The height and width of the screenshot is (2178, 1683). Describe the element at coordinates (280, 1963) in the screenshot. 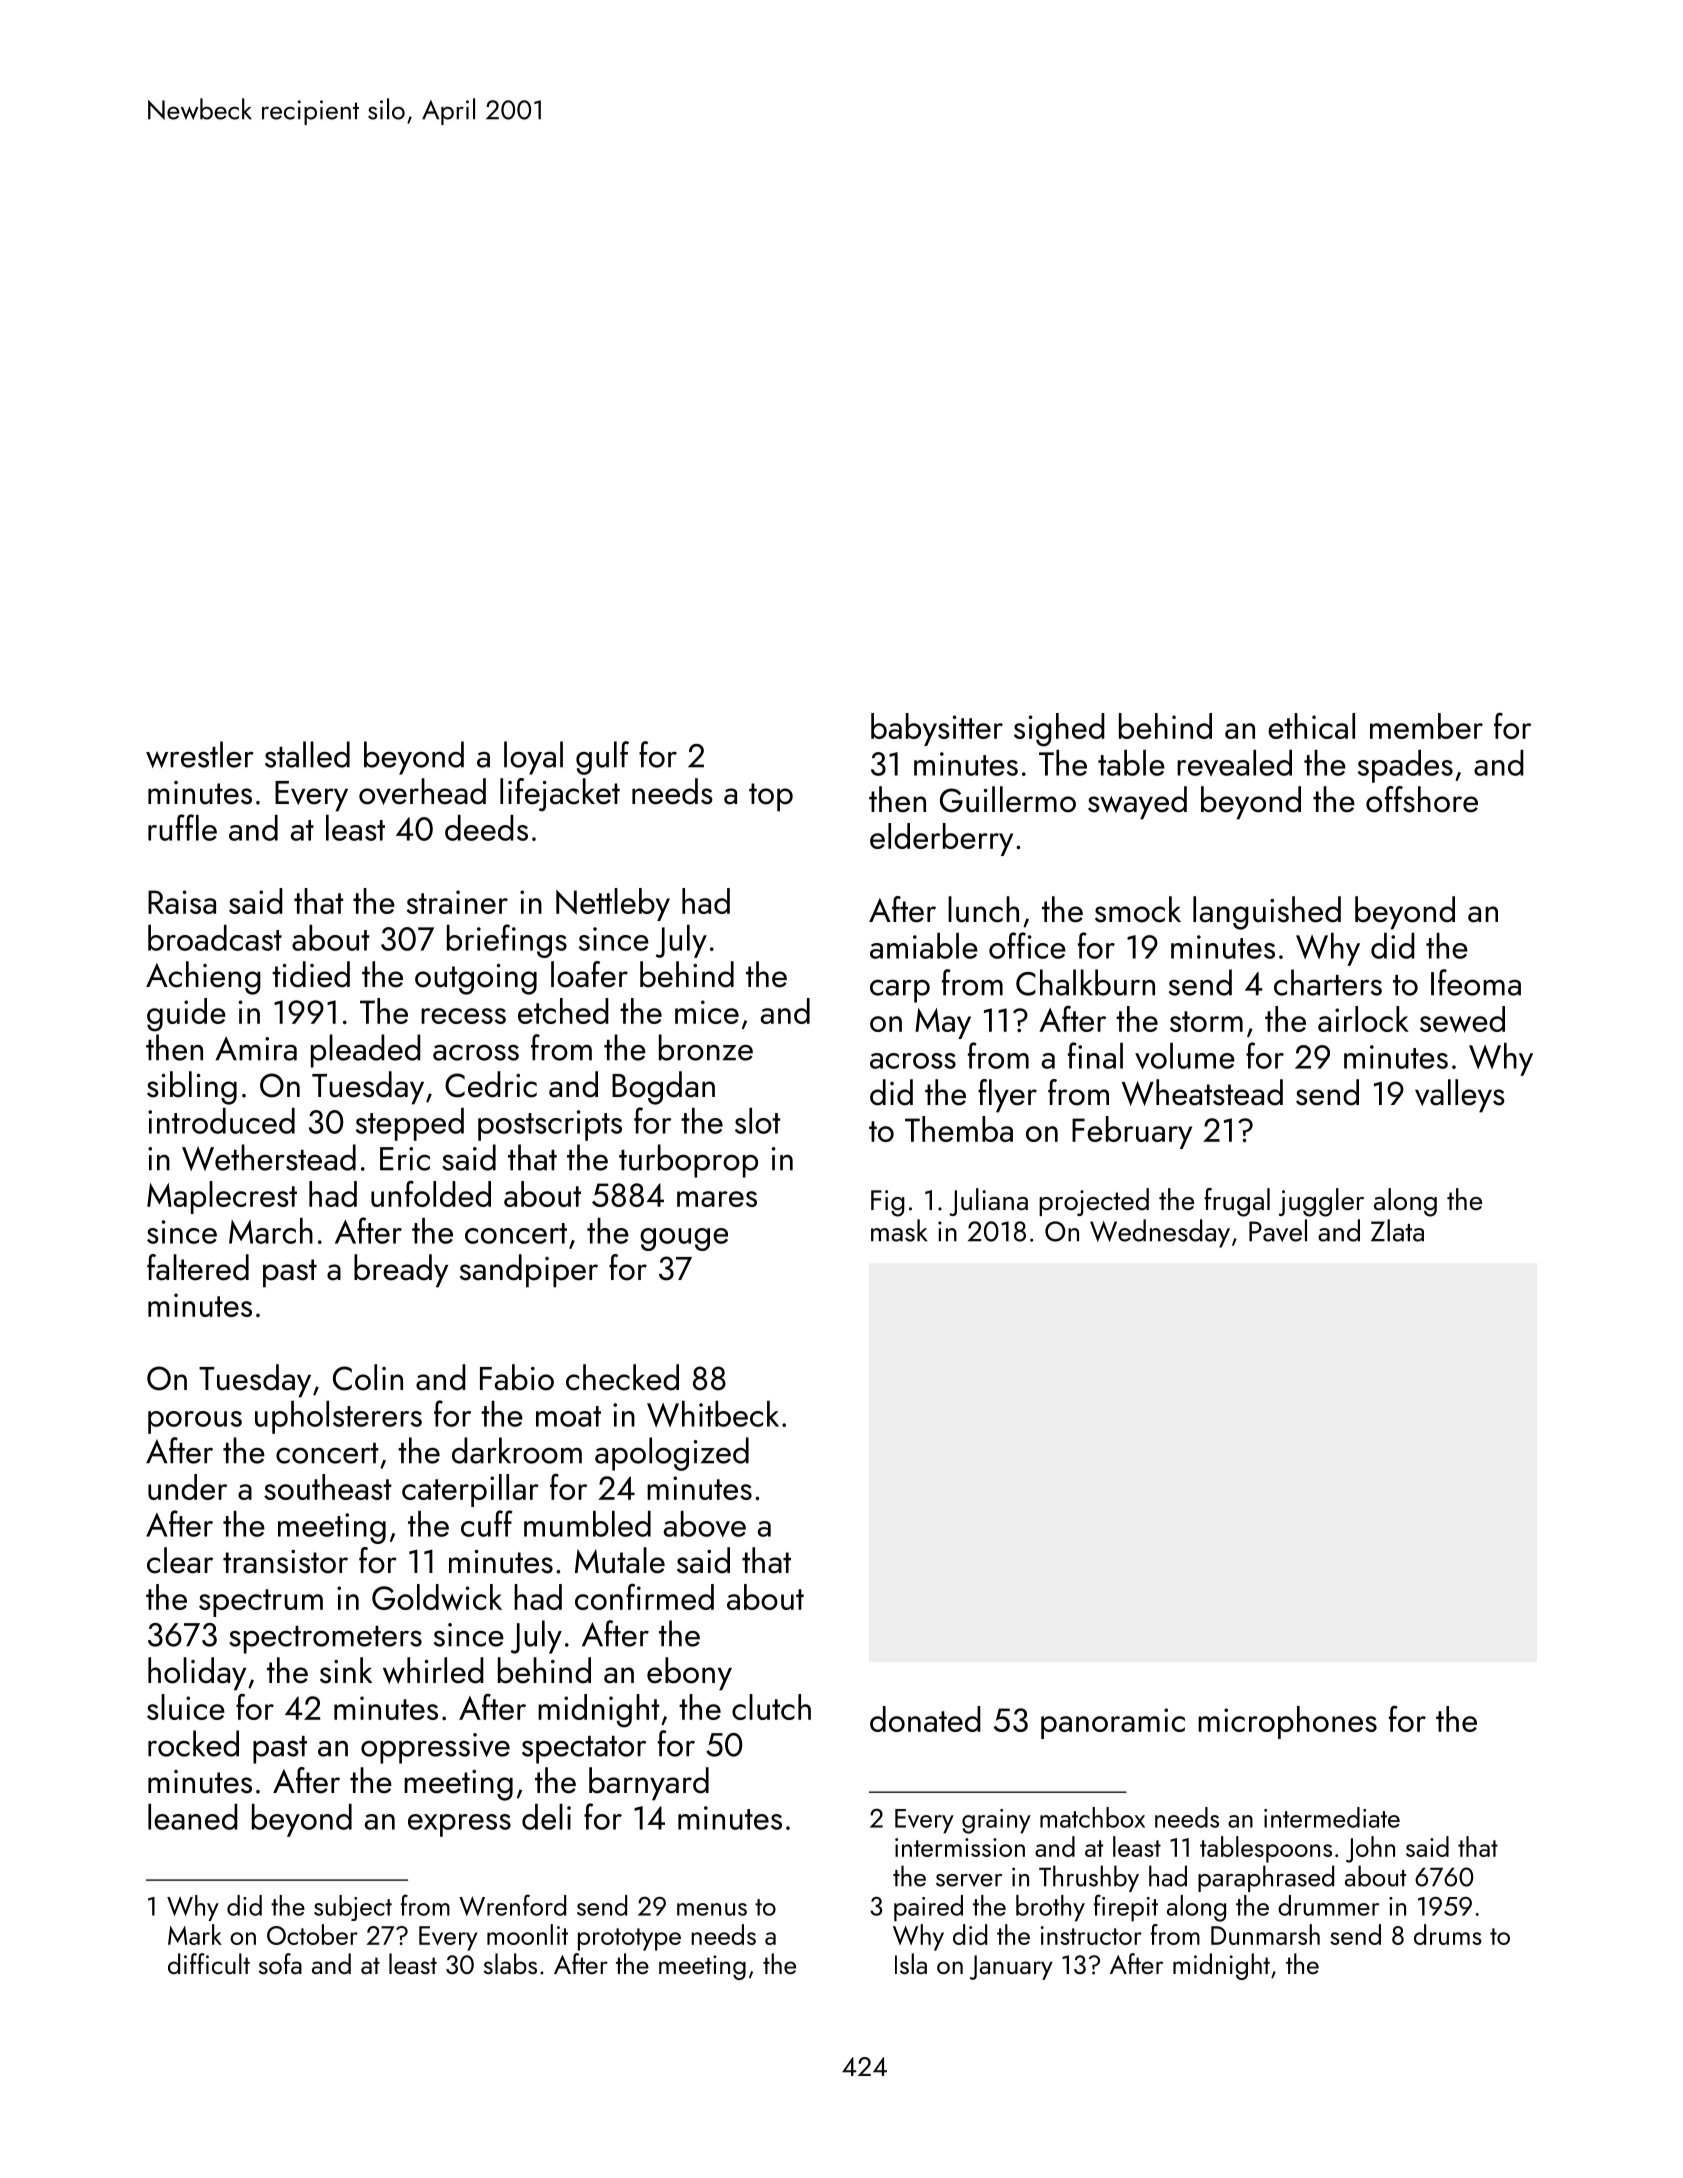

I see `sofa` at that location.
